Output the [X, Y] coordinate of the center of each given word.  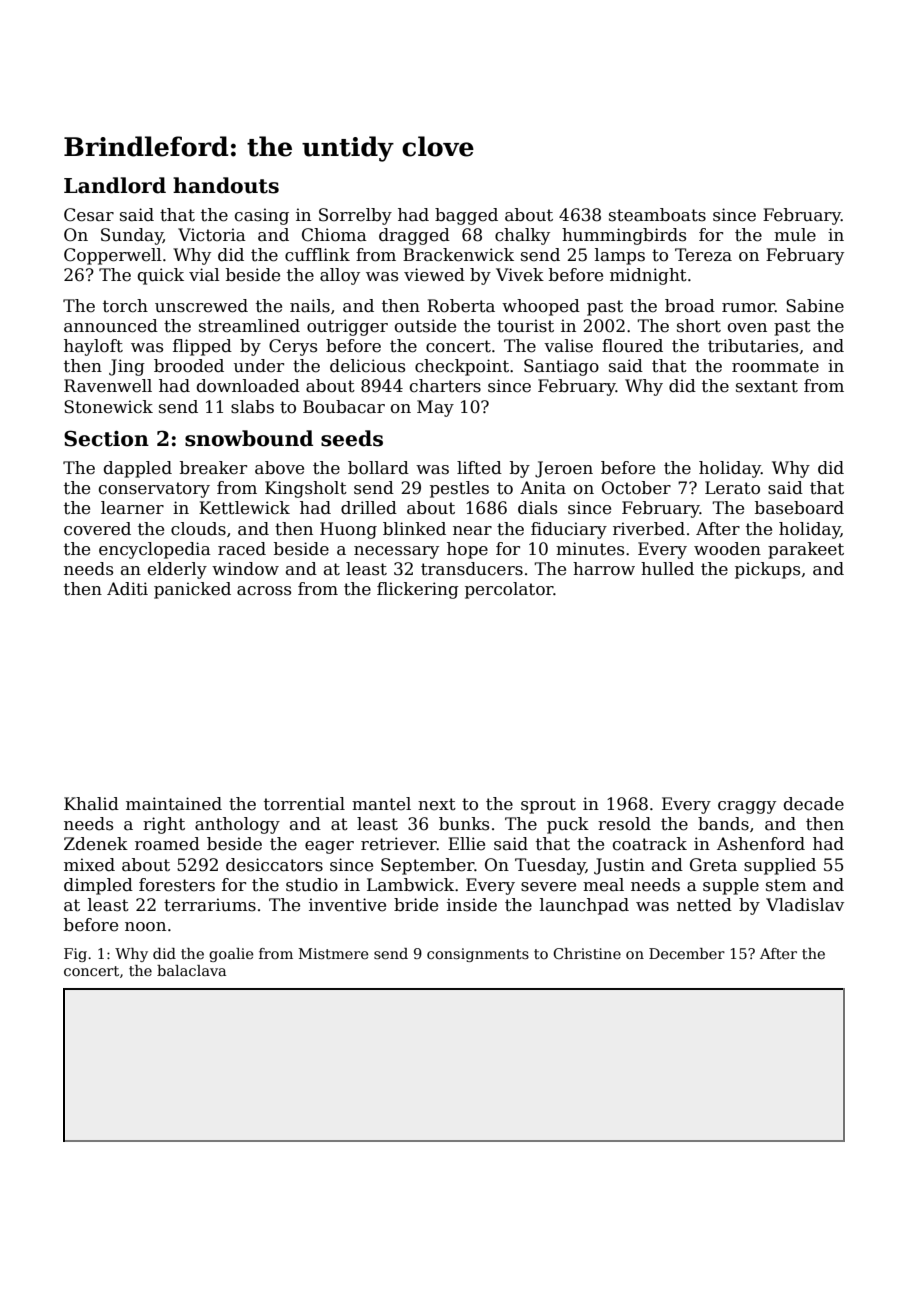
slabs [252, 407]
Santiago [561, 367]
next [437, 804]
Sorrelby [355, 216]
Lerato [732, 488]
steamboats [657, 215]
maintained [174, 804]
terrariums [210, 905]
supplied [780, 866]
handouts [226, 185]
